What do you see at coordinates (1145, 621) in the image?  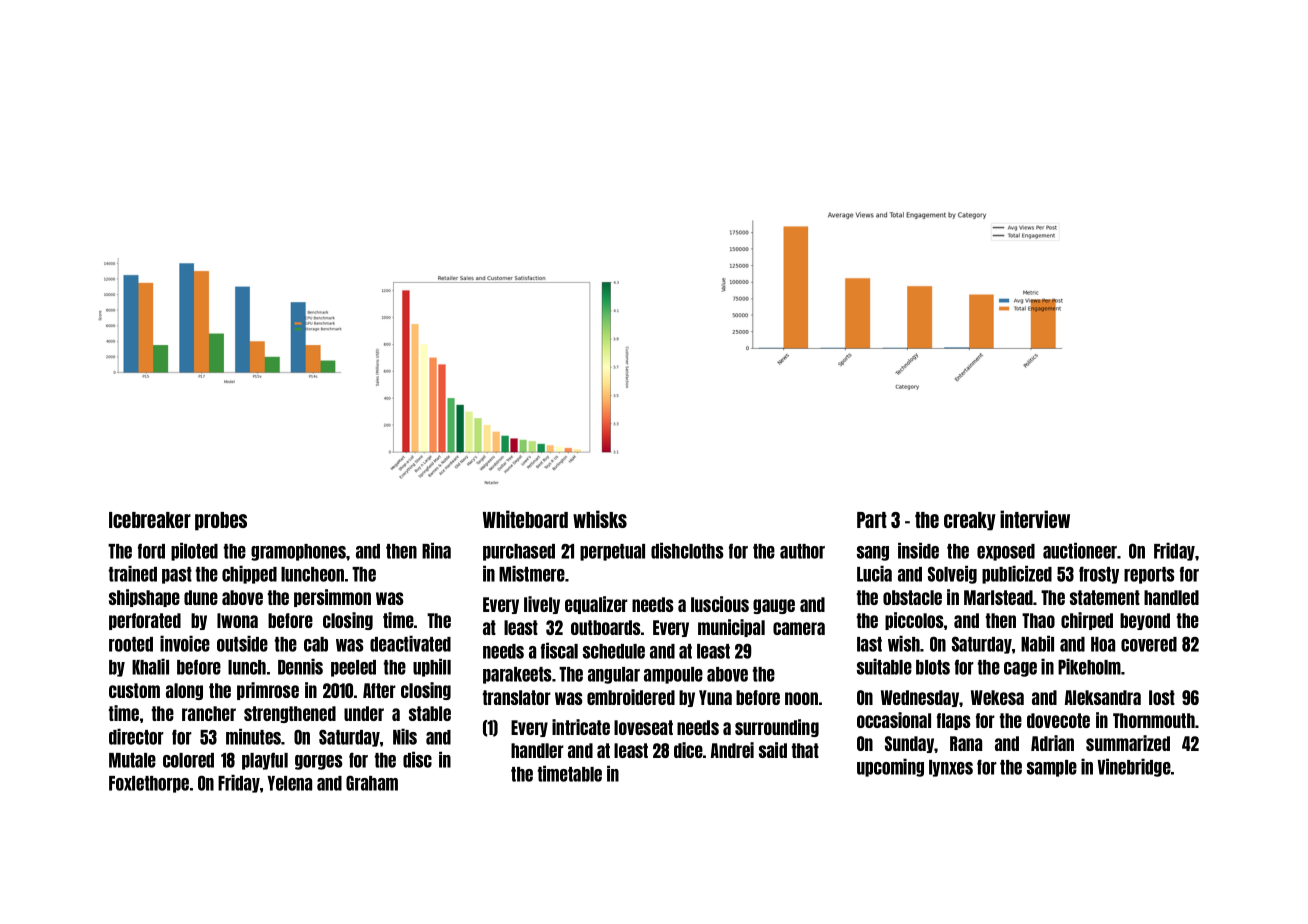 I see `beyond` at bounding box center [1145, 621].
